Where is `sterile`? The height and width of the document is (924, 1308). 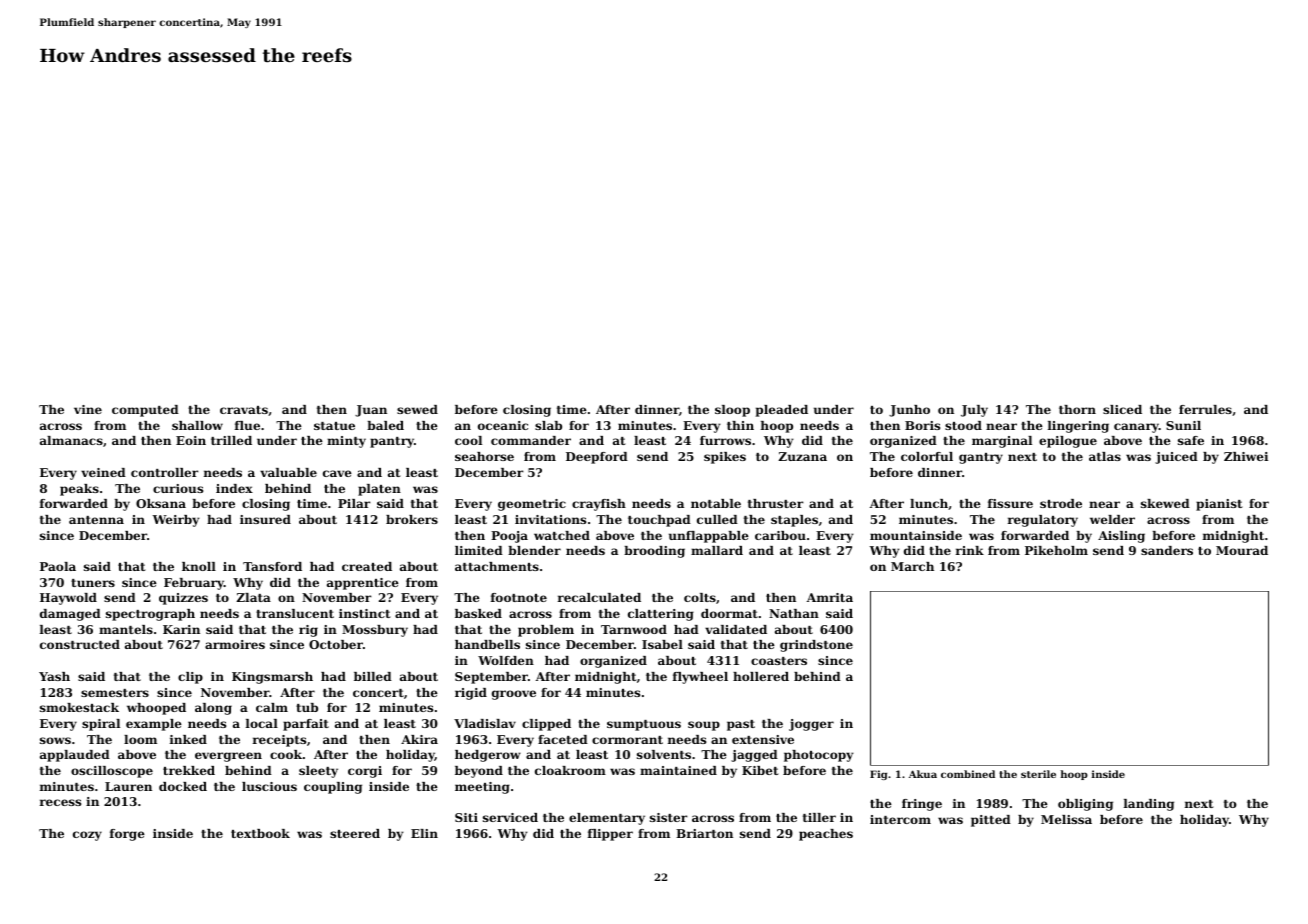
sterile is located at coordinates (1038, 774).
